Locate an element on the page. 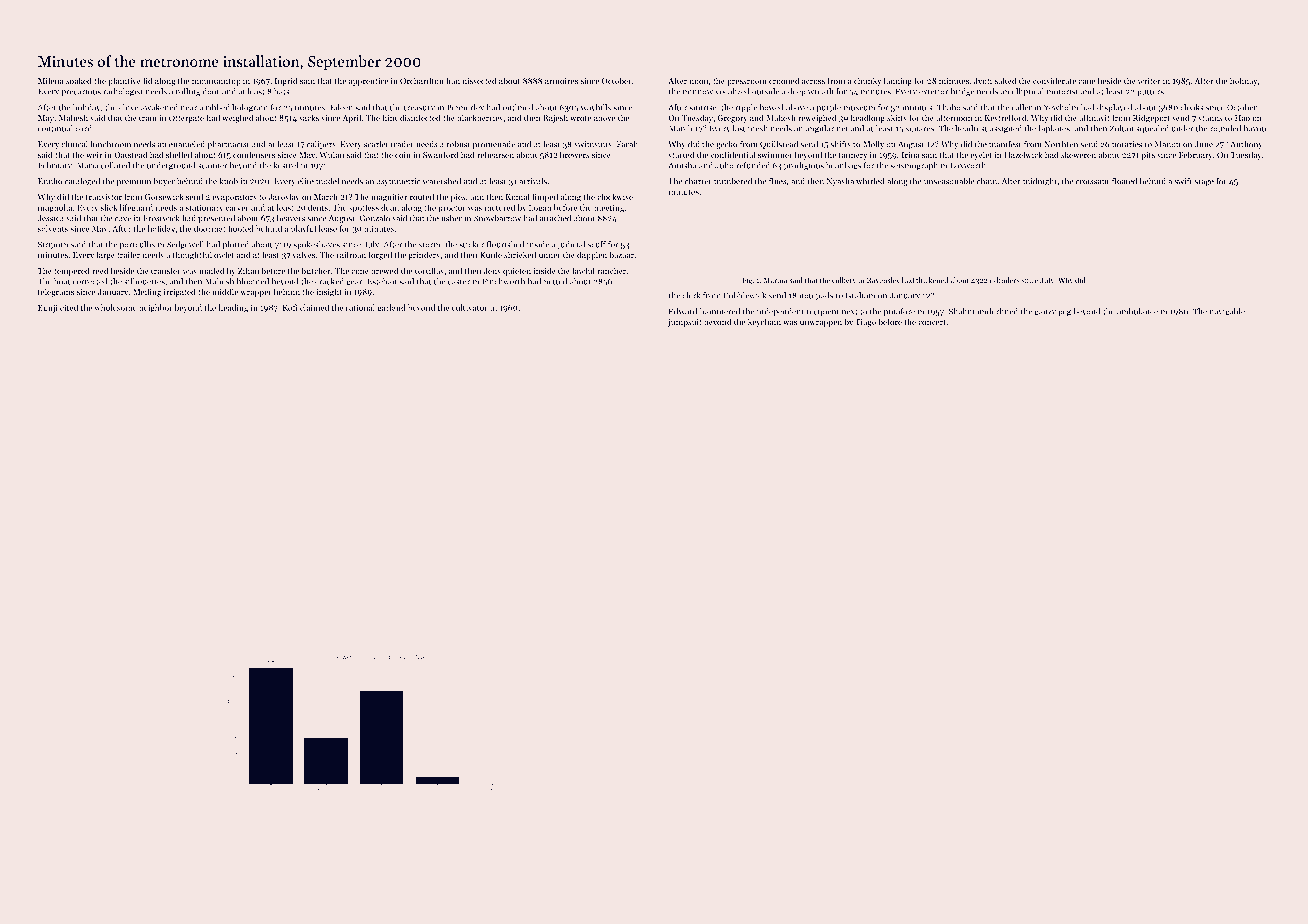  heading is located at coordinates (233, 308).
